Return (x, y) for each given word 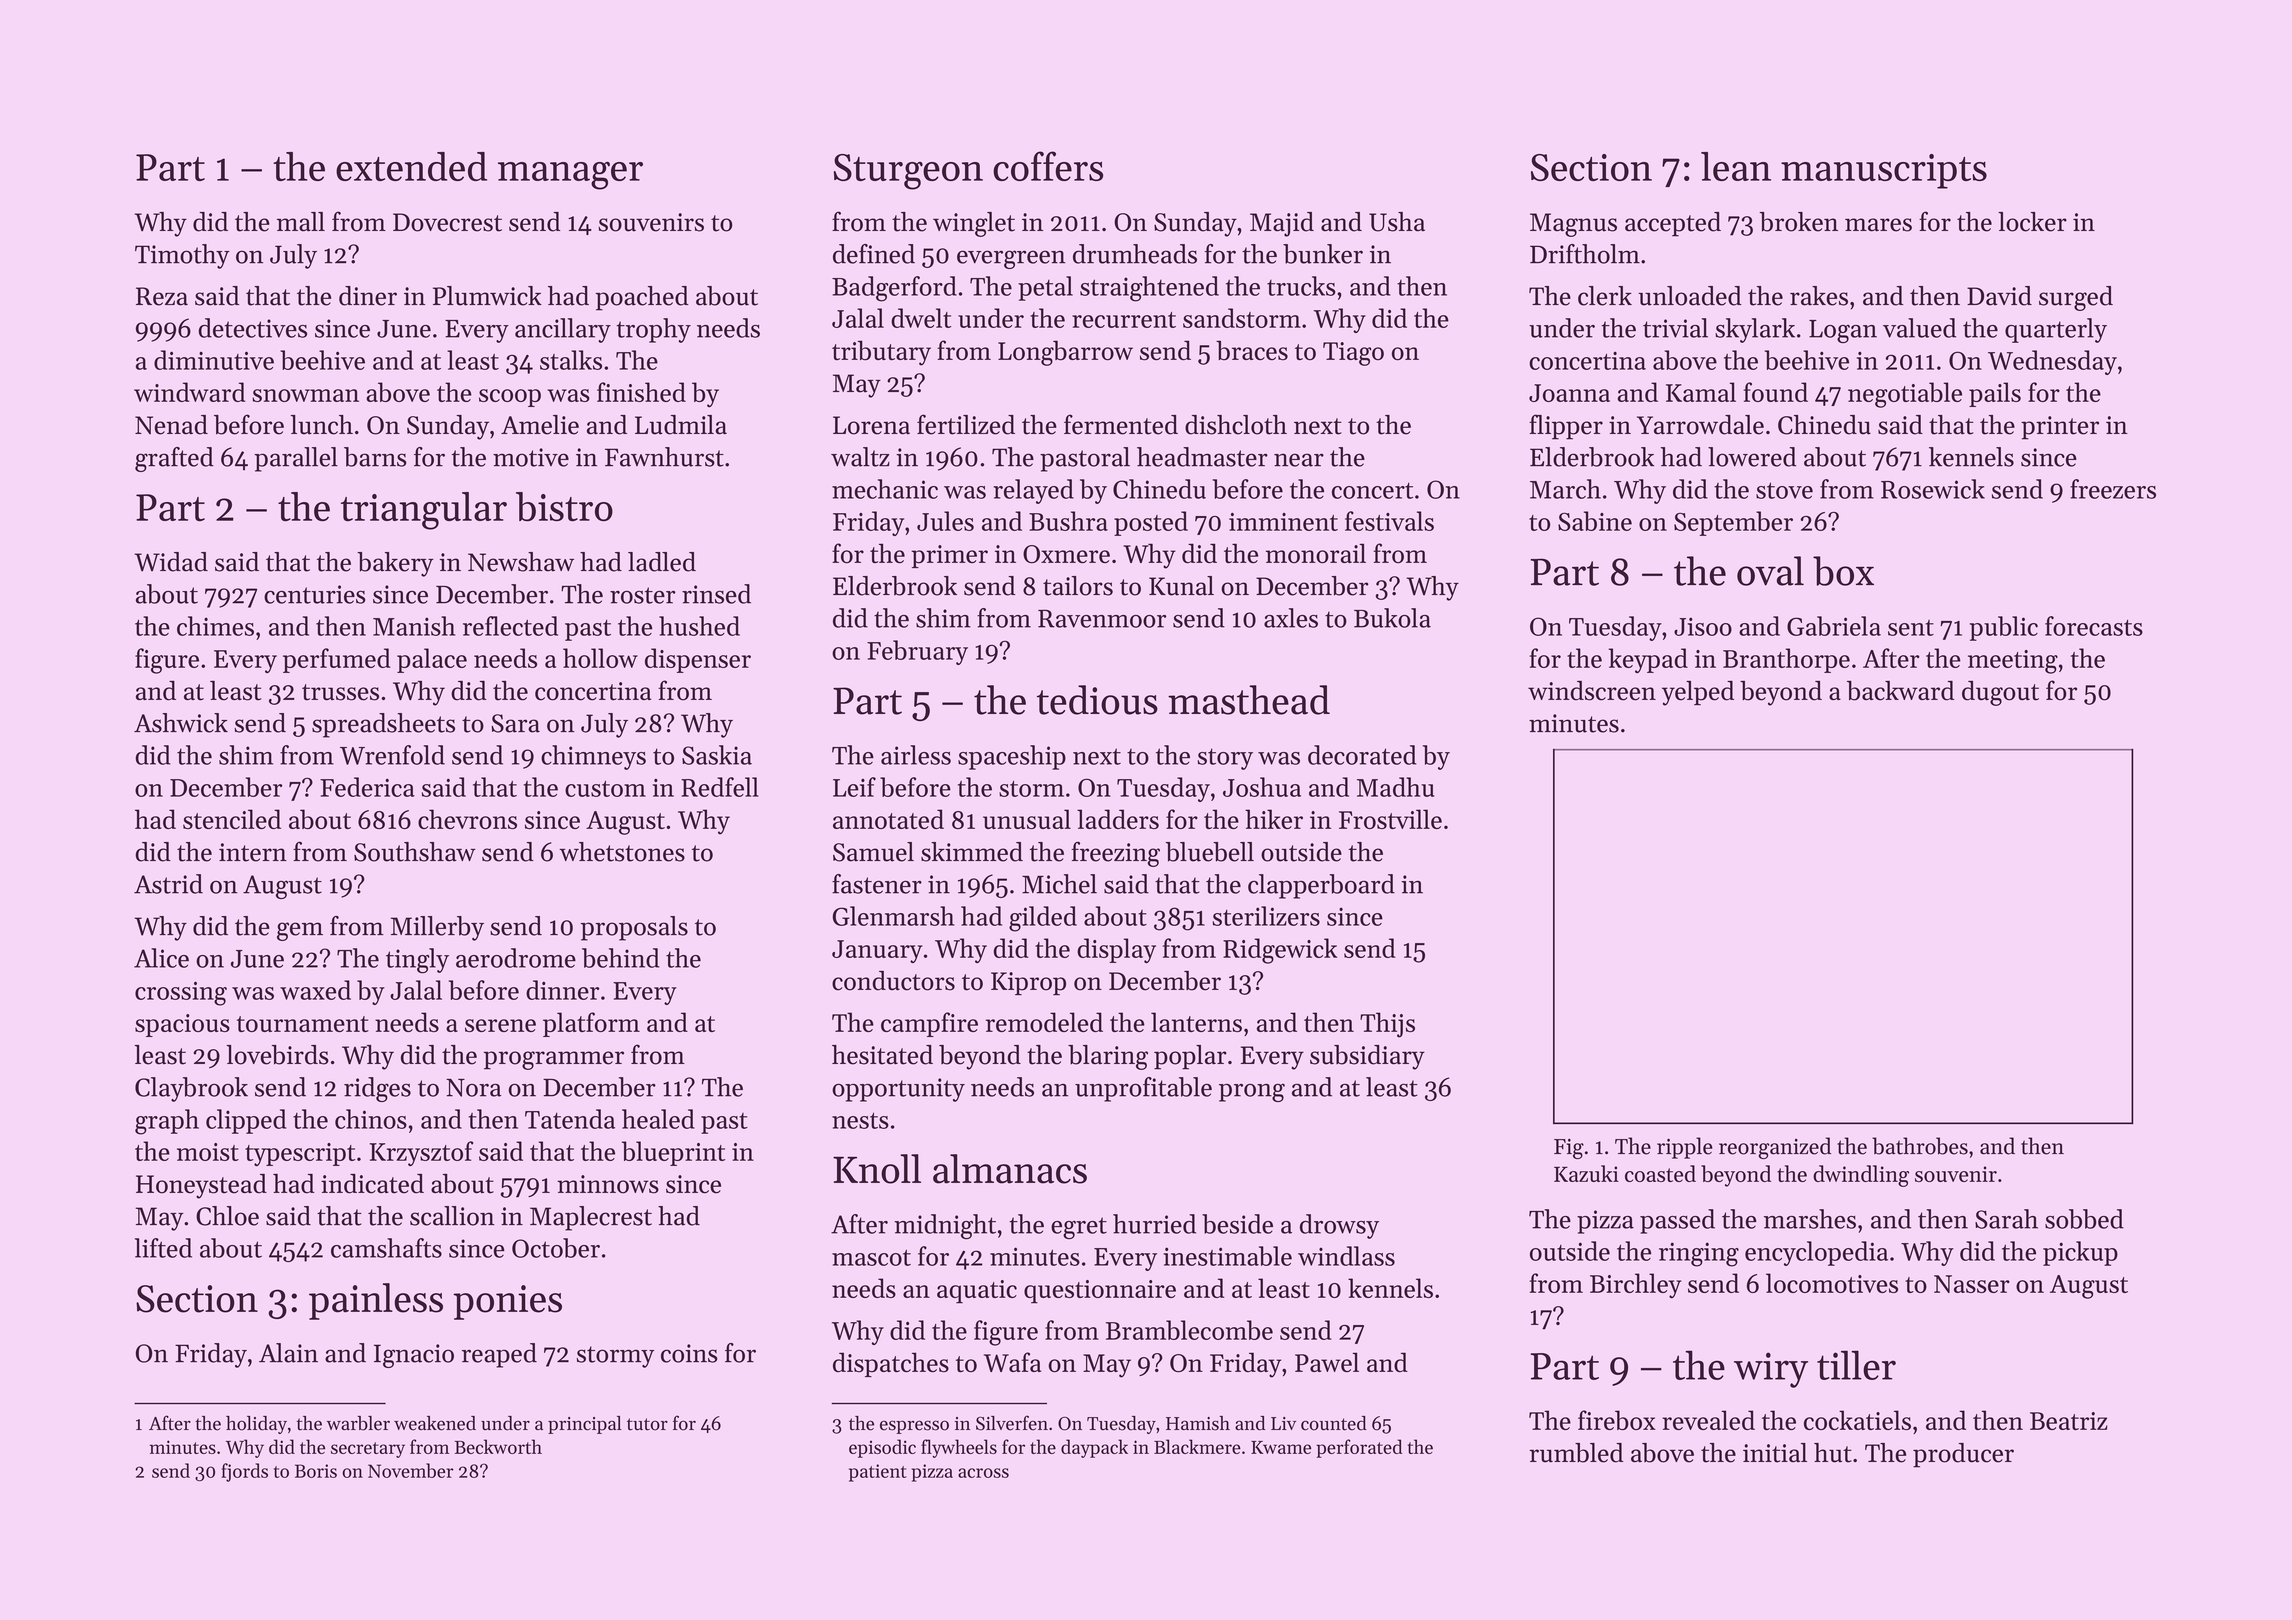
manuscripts (1884, 171)
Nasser (1972, 1284)
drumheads (1135, 254)
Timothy (182, 256)
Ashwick (181, 723)
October (556, 1248)
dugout (2000, 693)
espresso (914, 1427)
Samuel (873, 852)
